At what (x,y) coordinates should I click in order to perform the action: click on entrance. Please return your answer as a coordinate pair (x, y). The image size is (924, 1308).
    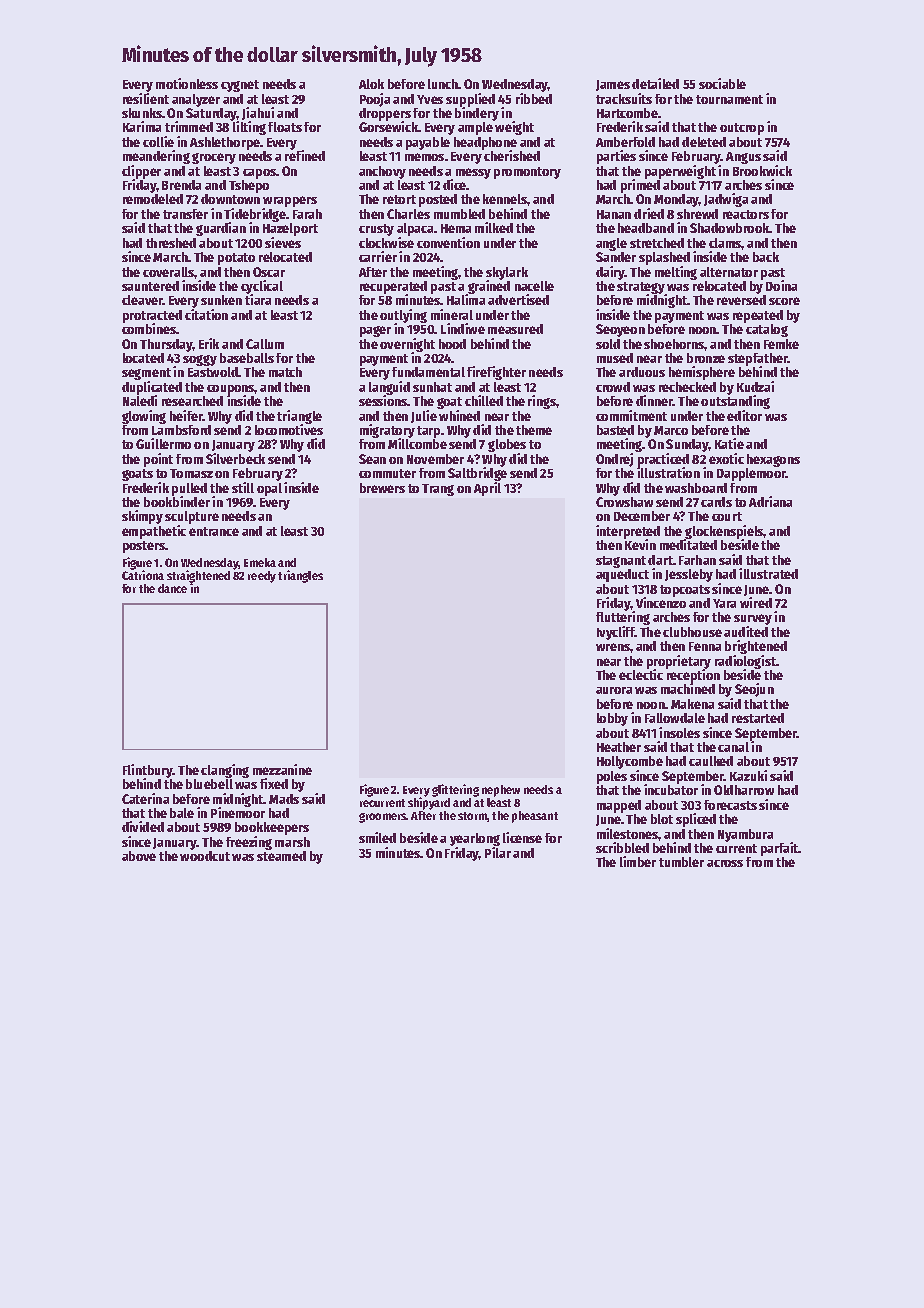
    Looking at the image, I should click on (214, 531).
